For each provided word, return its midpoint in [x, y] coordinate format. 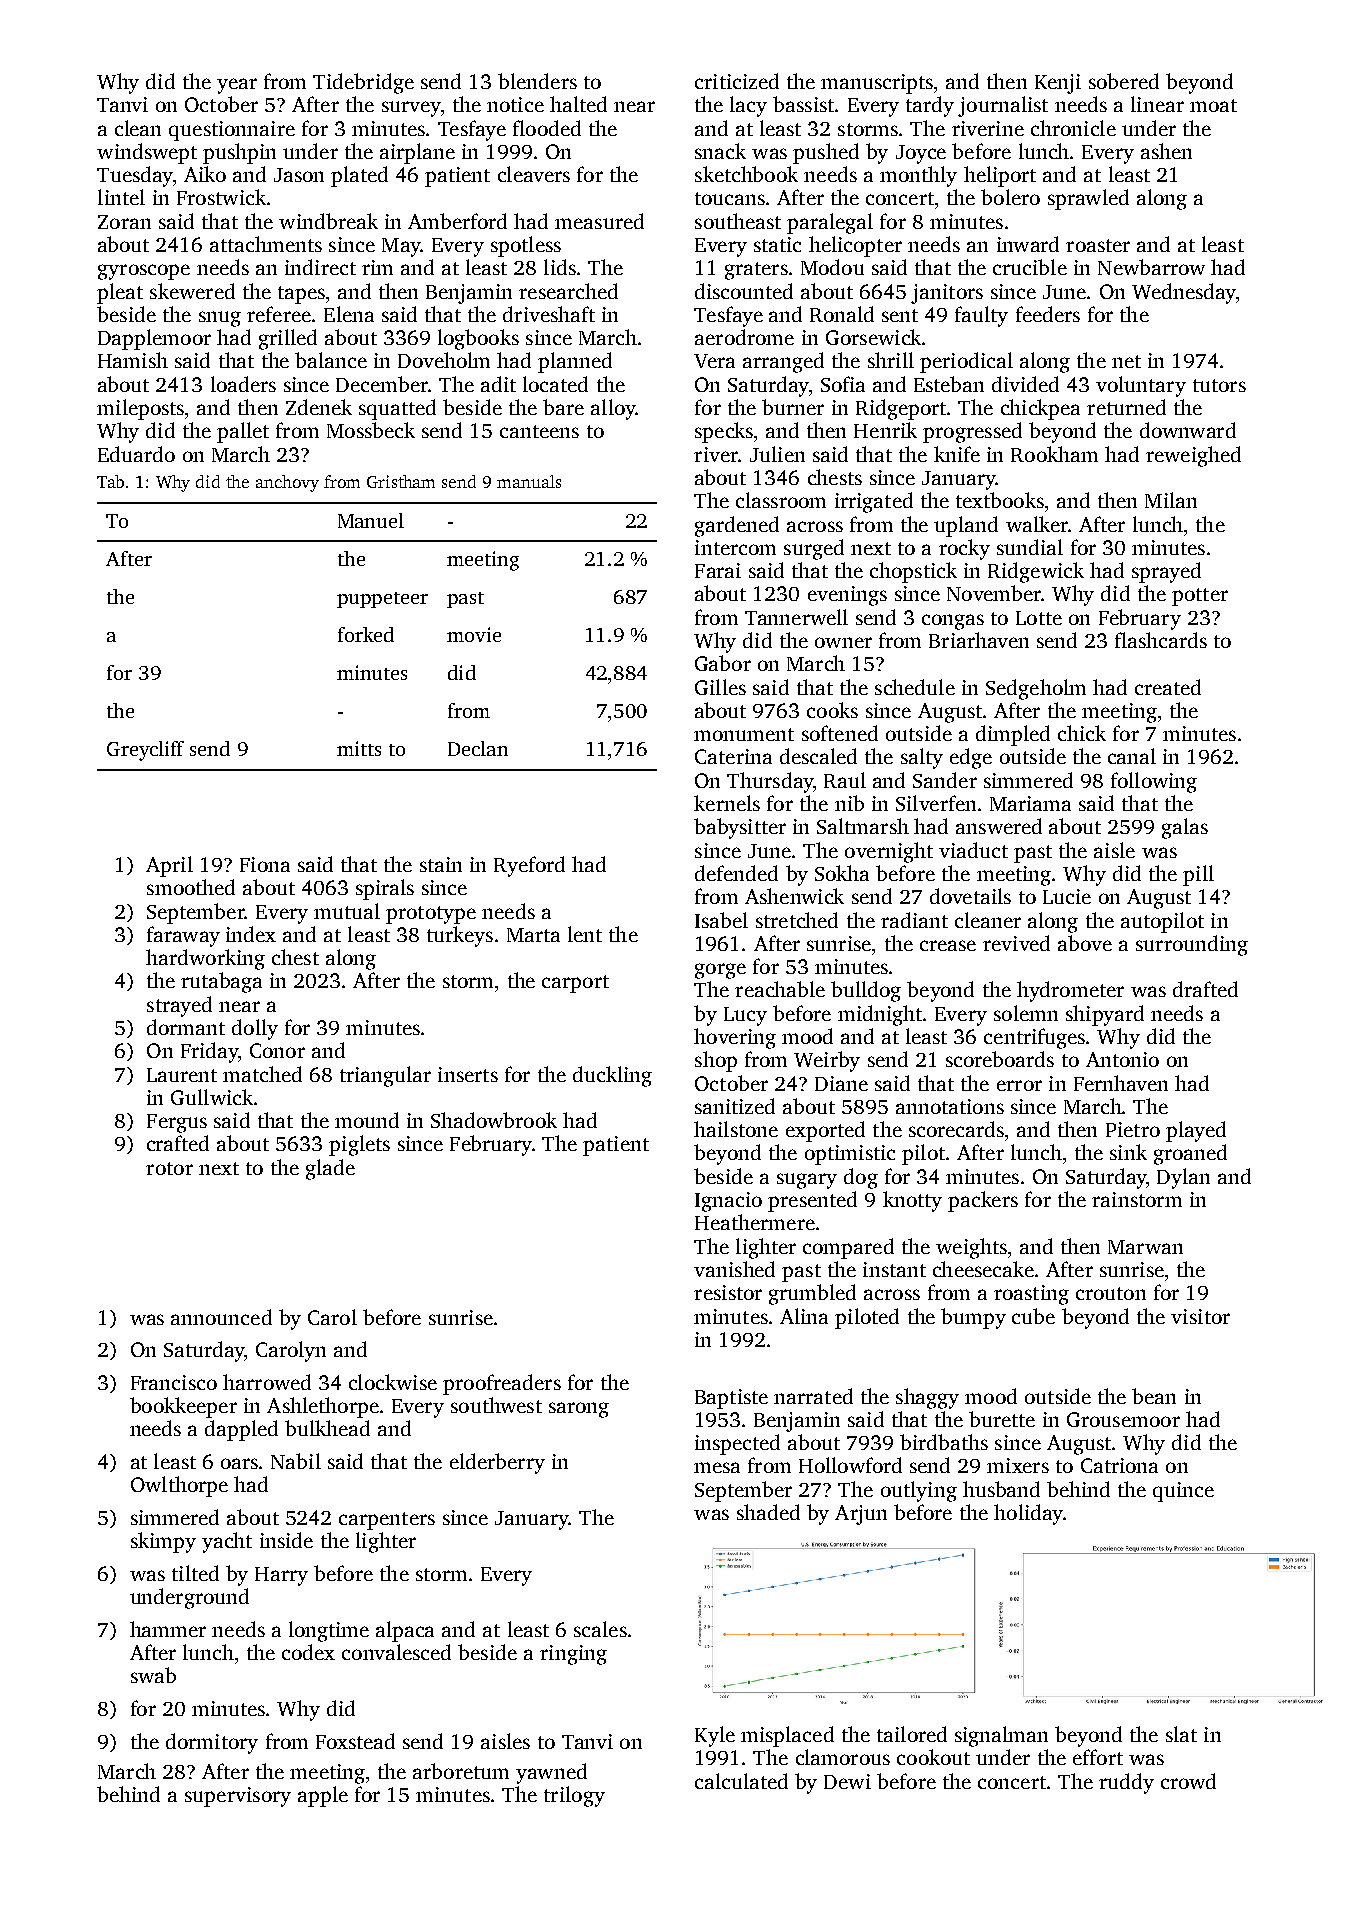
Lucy [745, 1016]
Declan [478, 748]
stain [441, 864]
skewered [192, 291]
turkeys [460, 936]
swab [153, 1675]
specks [724, 432]
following [1154, 782]
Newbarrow [1151, 267]
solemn [1026, 1013]
